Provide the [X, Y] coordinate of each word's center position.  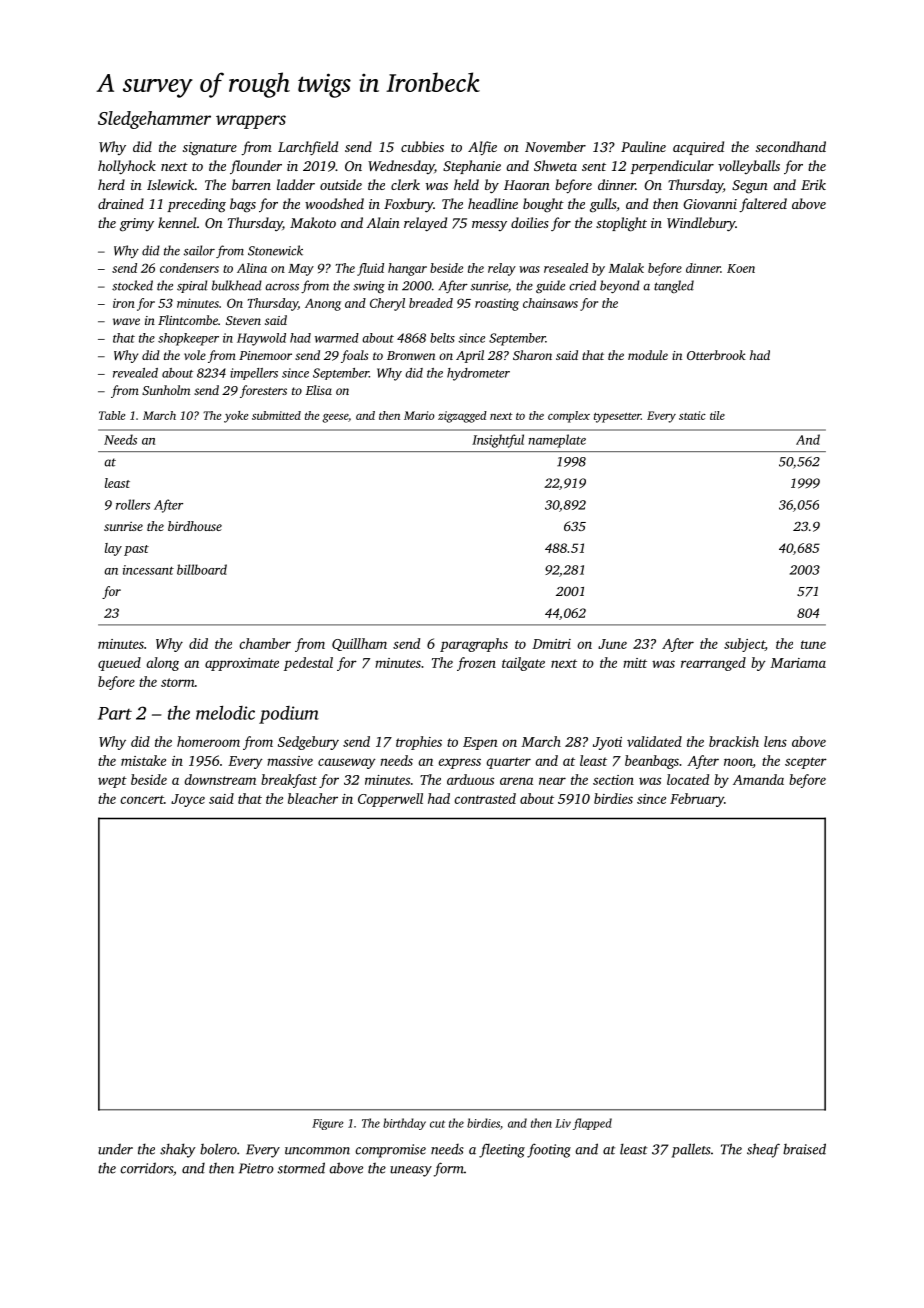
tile [717, 415]
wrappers [251, 122]
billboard [202, 569]
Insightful [498, 441]
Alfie [482, 148]
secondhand [791, 146]
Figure [327, 1124]
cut [437, 1124]
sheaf [763, 1150]
